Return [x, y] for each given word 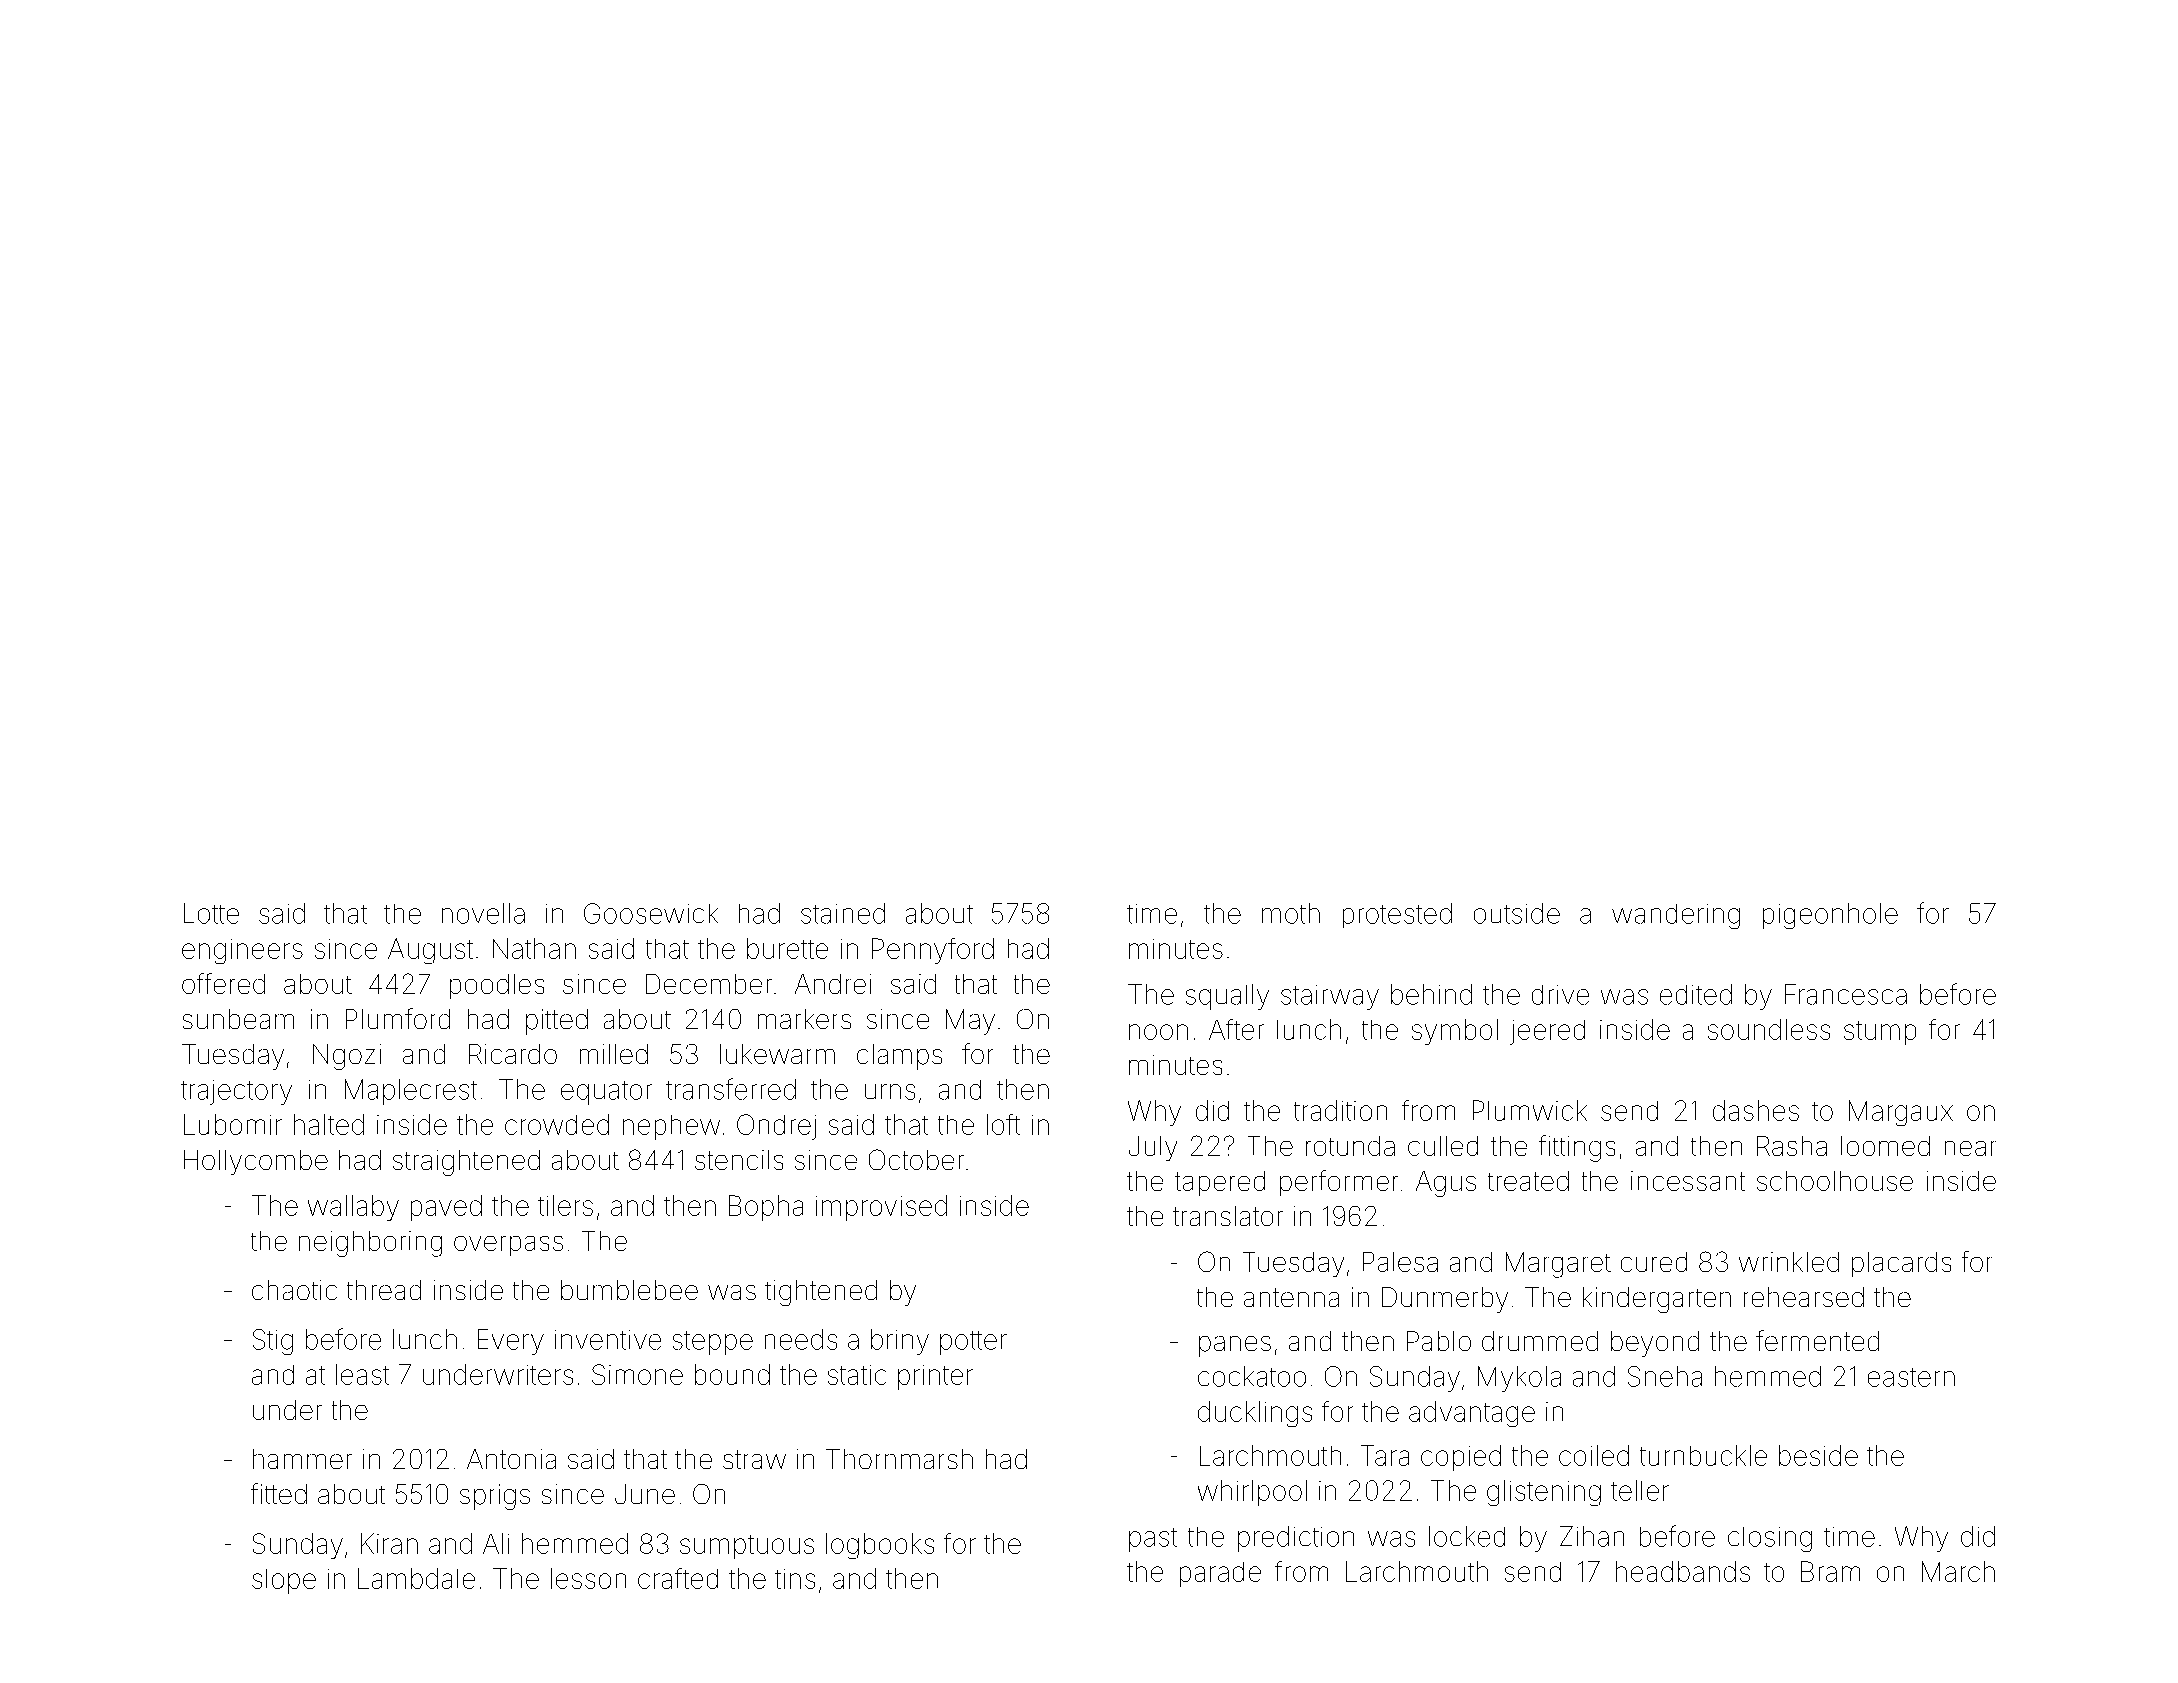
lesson [588, 1578]
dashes [1756, 1110]
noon [1158, 1032]
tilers [565, 1205]
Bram [1830, 1571]
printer [935, 1377]
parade [1220, 1574]
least [362, 1374]
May [970, 1022]
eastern [1911, 1377]
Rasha [1792, 1146]
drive [1560, 995]
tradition [1340, 1110]
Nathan [534, 948]
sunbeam [238, 1019]
